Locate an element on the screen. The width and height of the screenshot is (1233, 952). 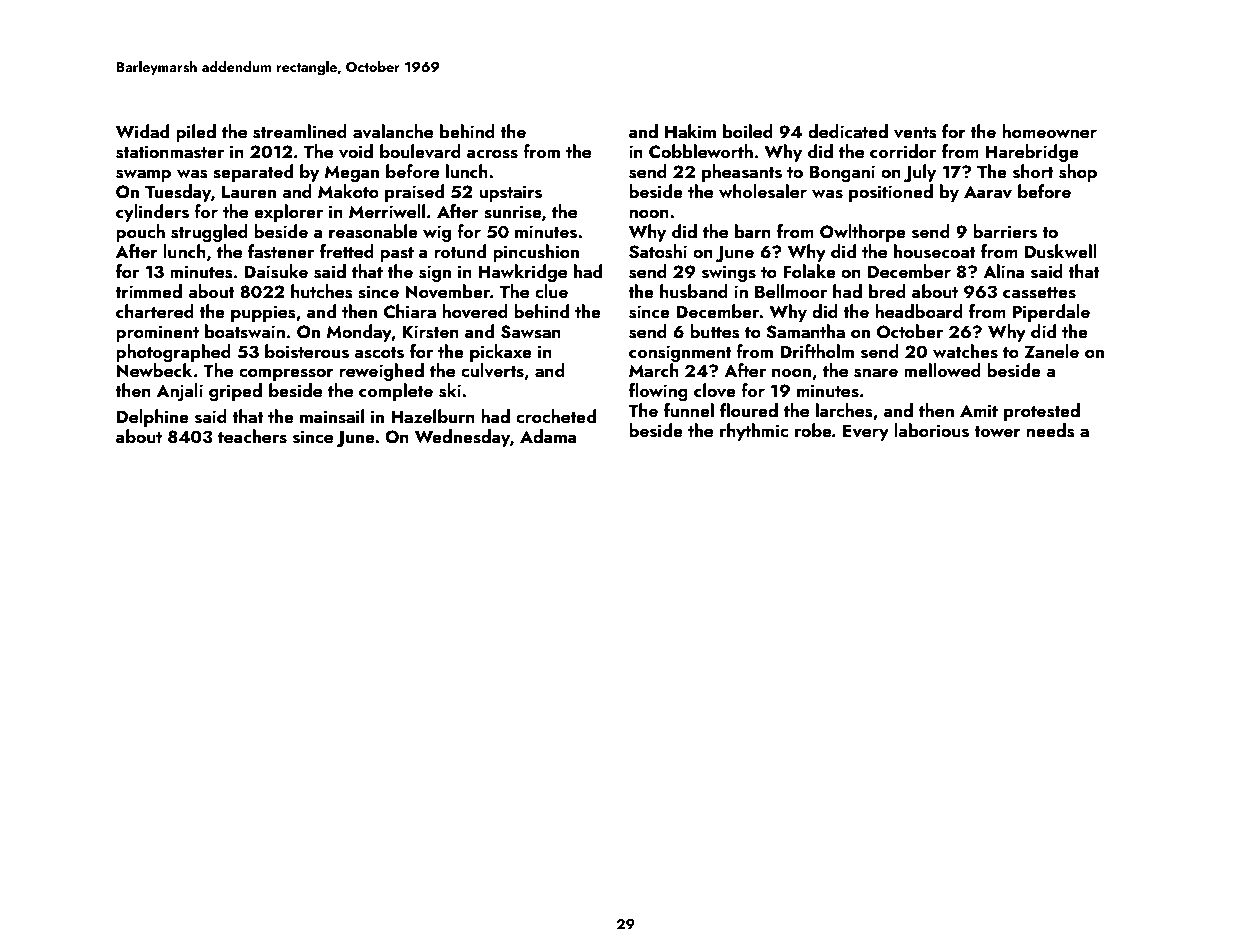
Tuesday is located at coordinates (178, 193).
